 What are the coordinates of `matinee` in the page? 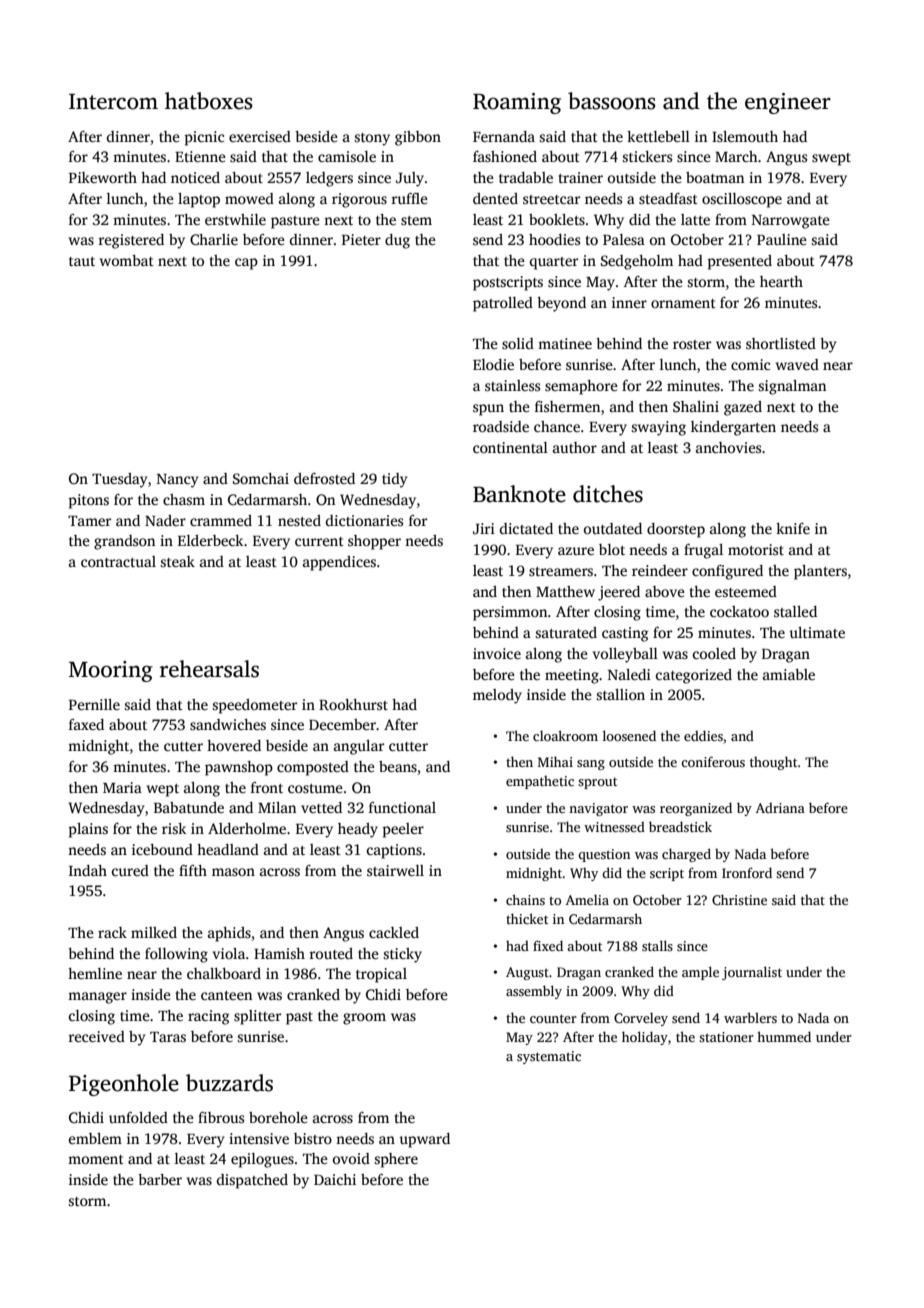 It's located at (565, 343).
